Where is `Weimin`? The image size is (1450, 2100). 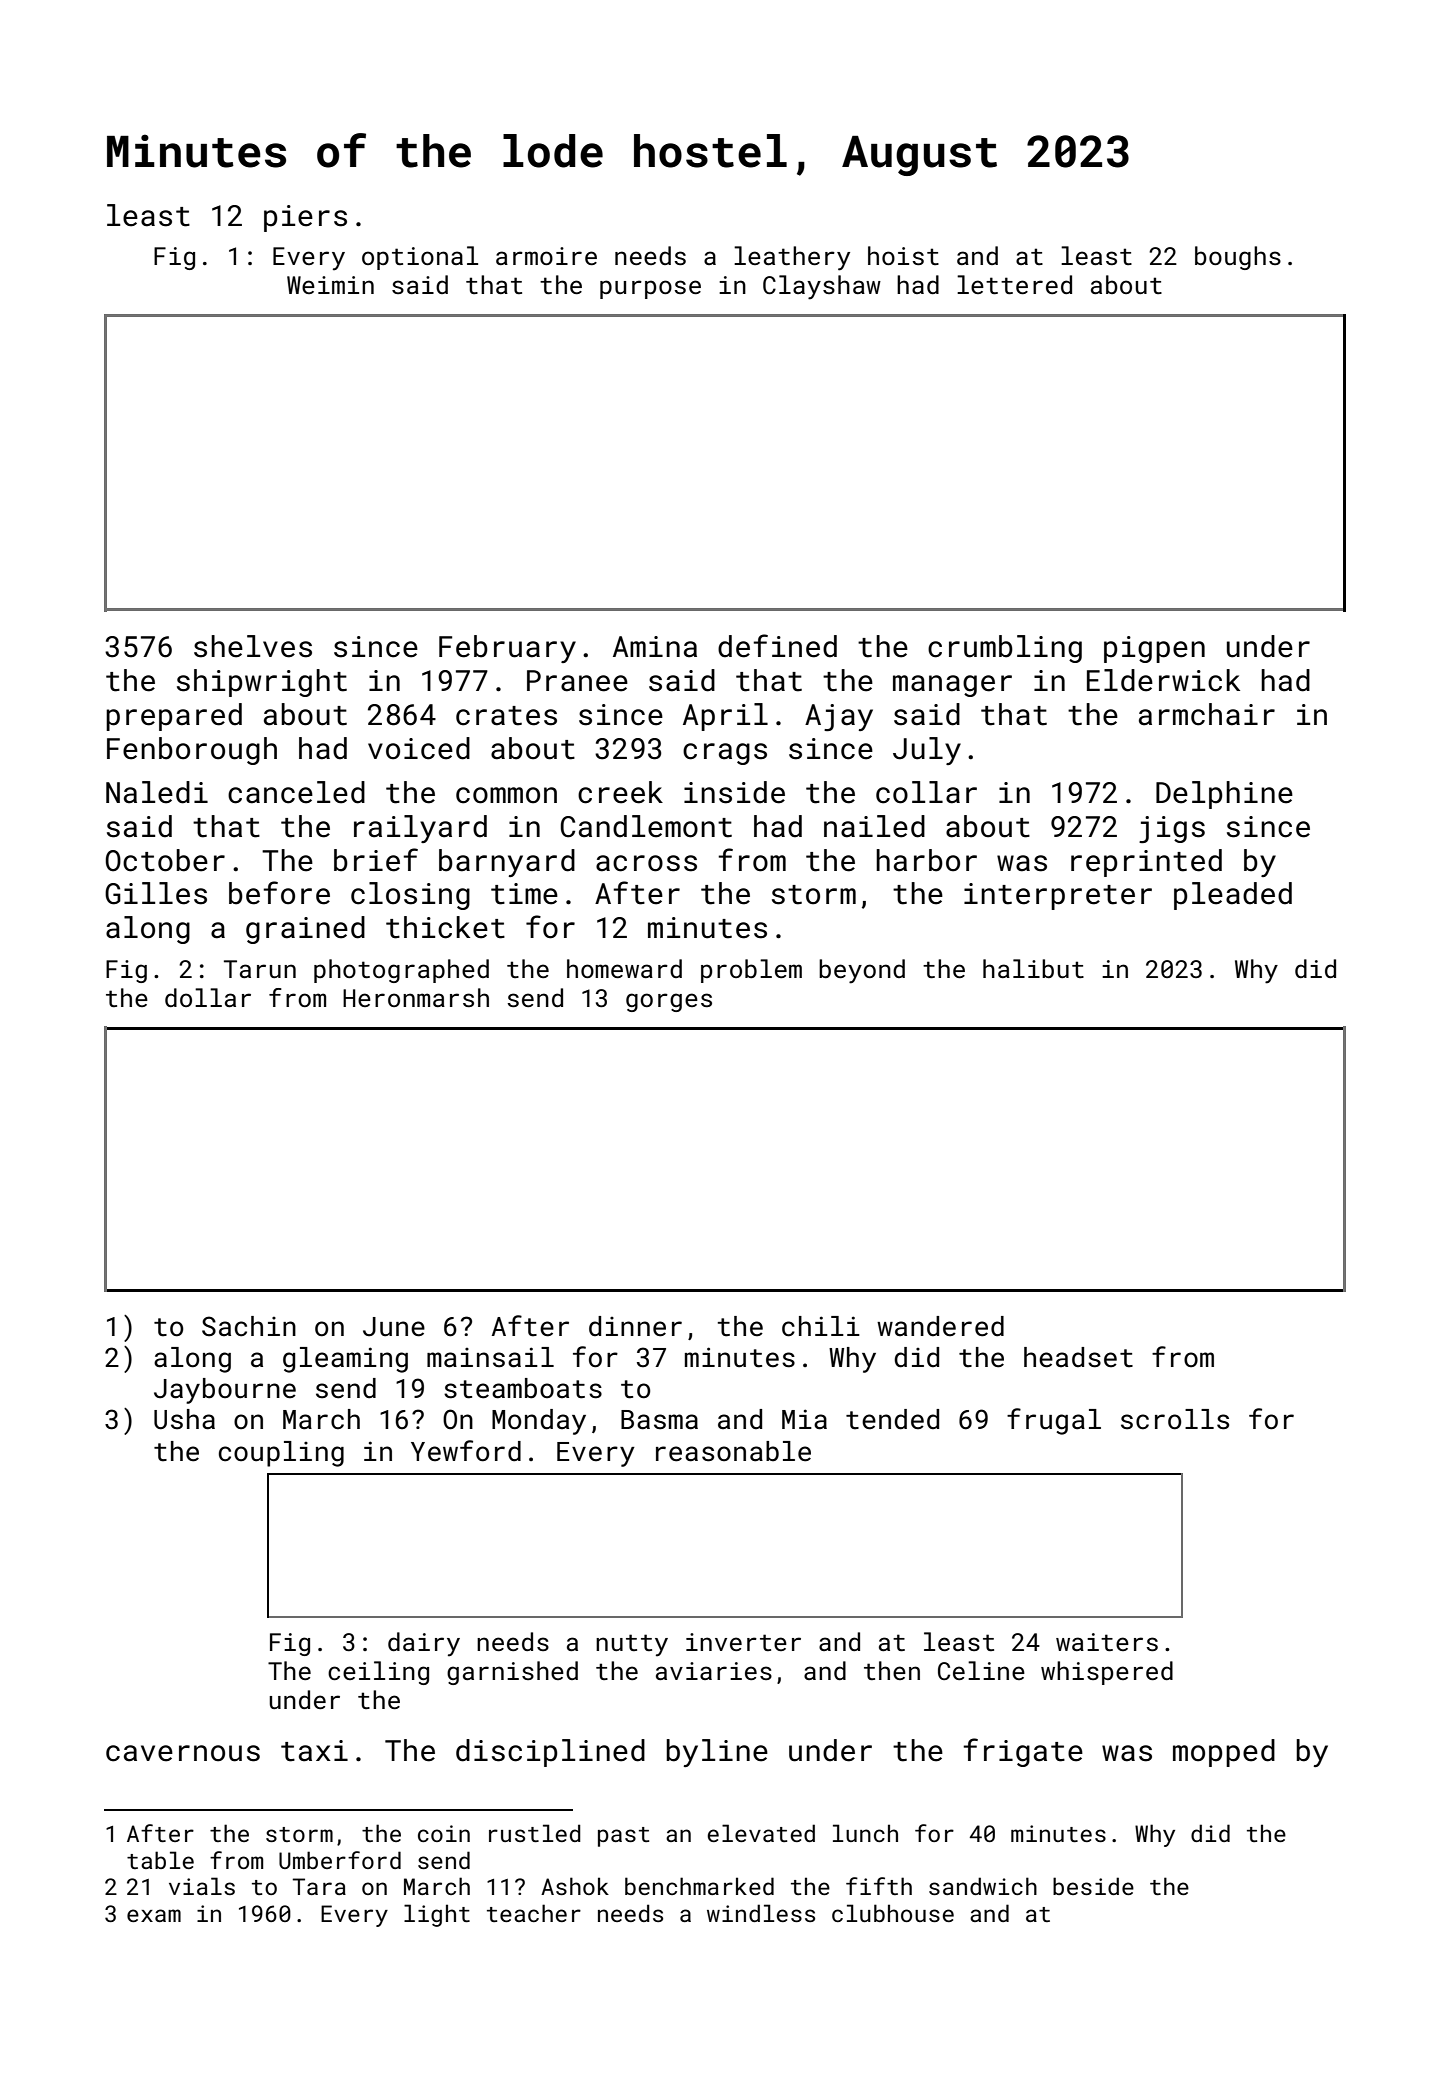
Weimin is located at coordinates (330, 285).
